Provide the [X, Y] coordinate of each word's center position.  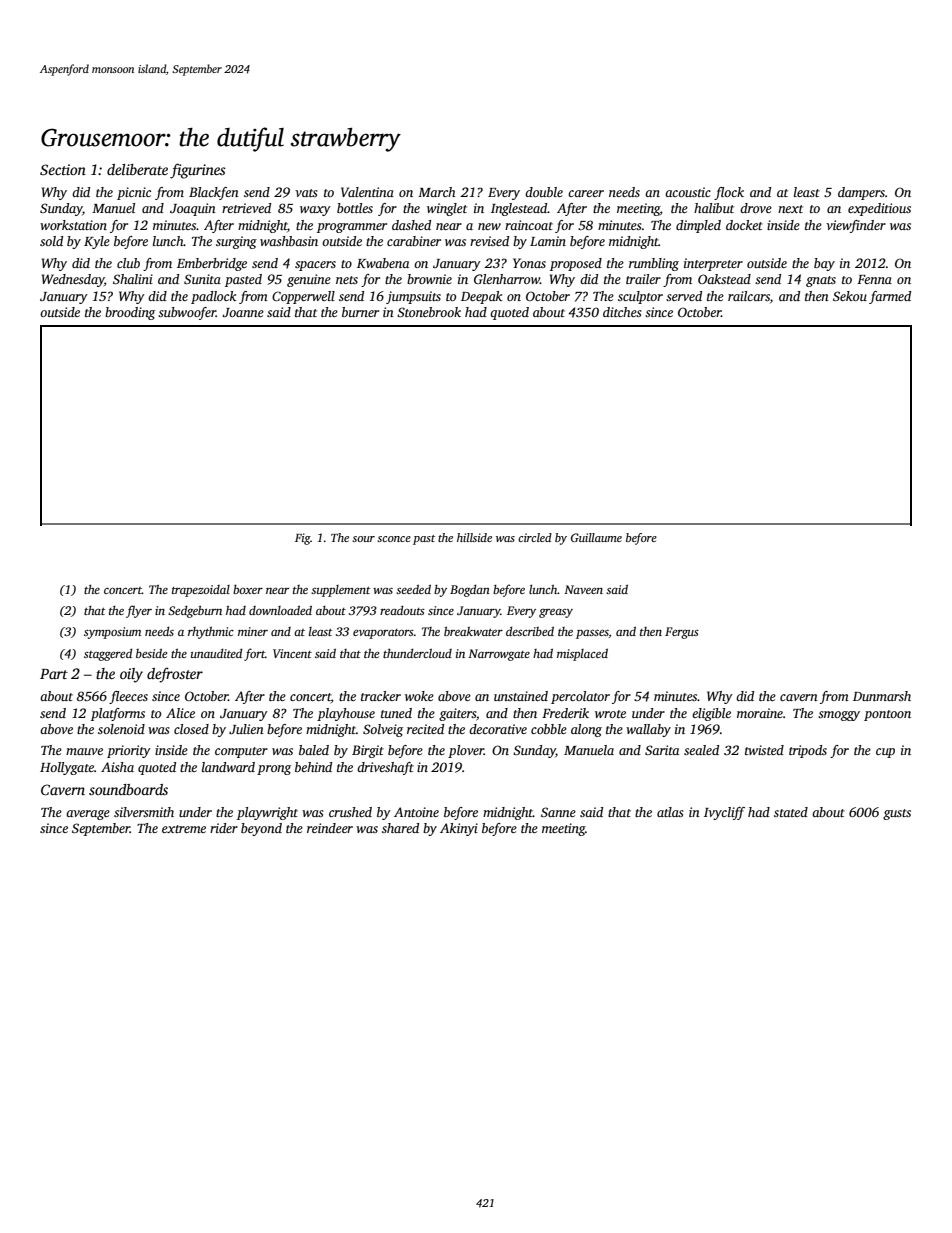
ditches [622, 312]
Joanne [243, 312]
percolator [580, 697]
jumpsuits [413, 297]
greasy [556, 613]
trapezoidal [201, 591]
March [437, 192]
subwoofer [187, 313]
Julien [246, 729]
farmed [890, 297]
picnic [134, 193]
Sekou [850, 296]
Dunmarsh [882, 696]
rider [224, 828]
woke [419, 696]
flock [729, 193]
